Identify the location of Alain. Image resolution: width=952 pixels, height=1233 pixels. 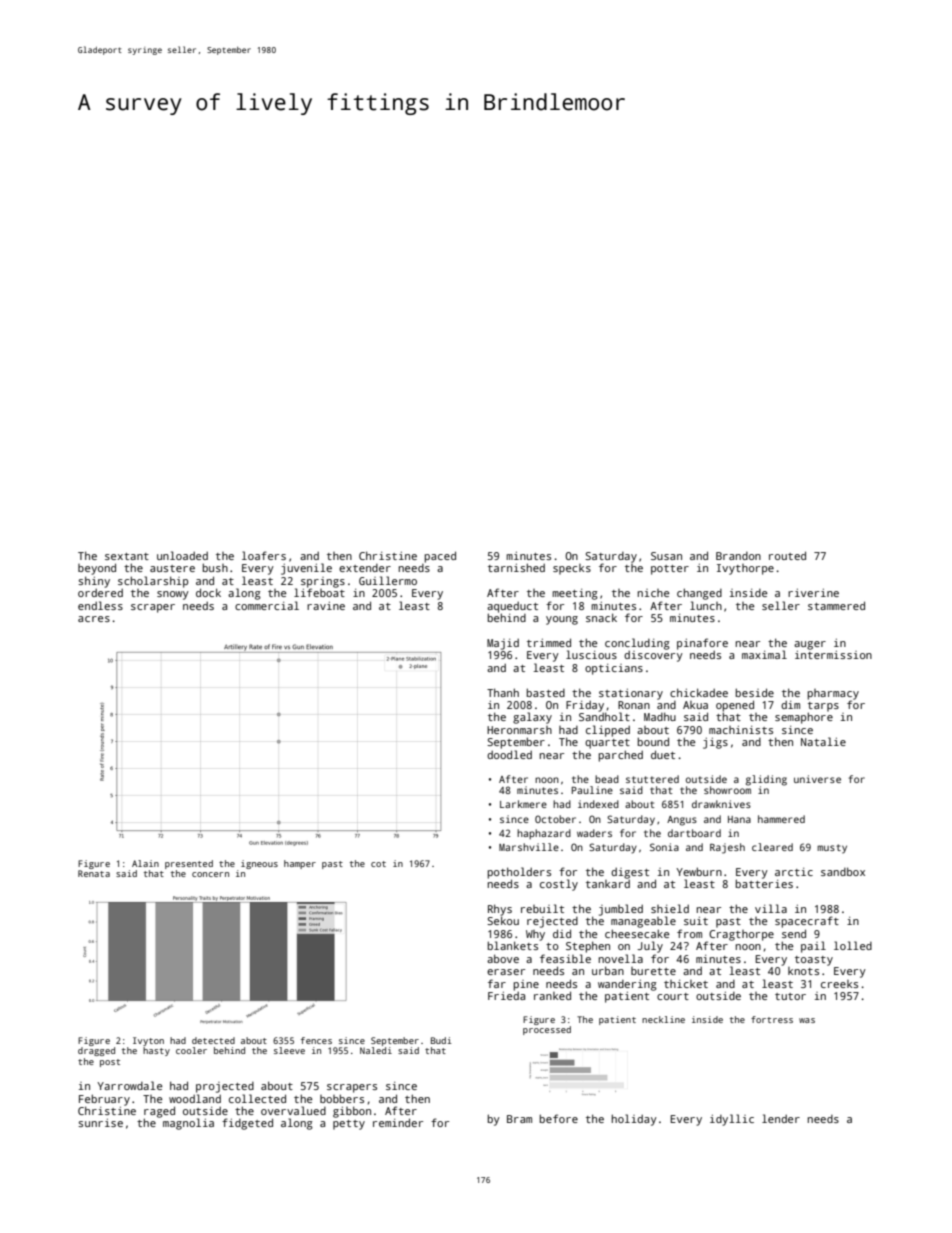
(145, 863).
